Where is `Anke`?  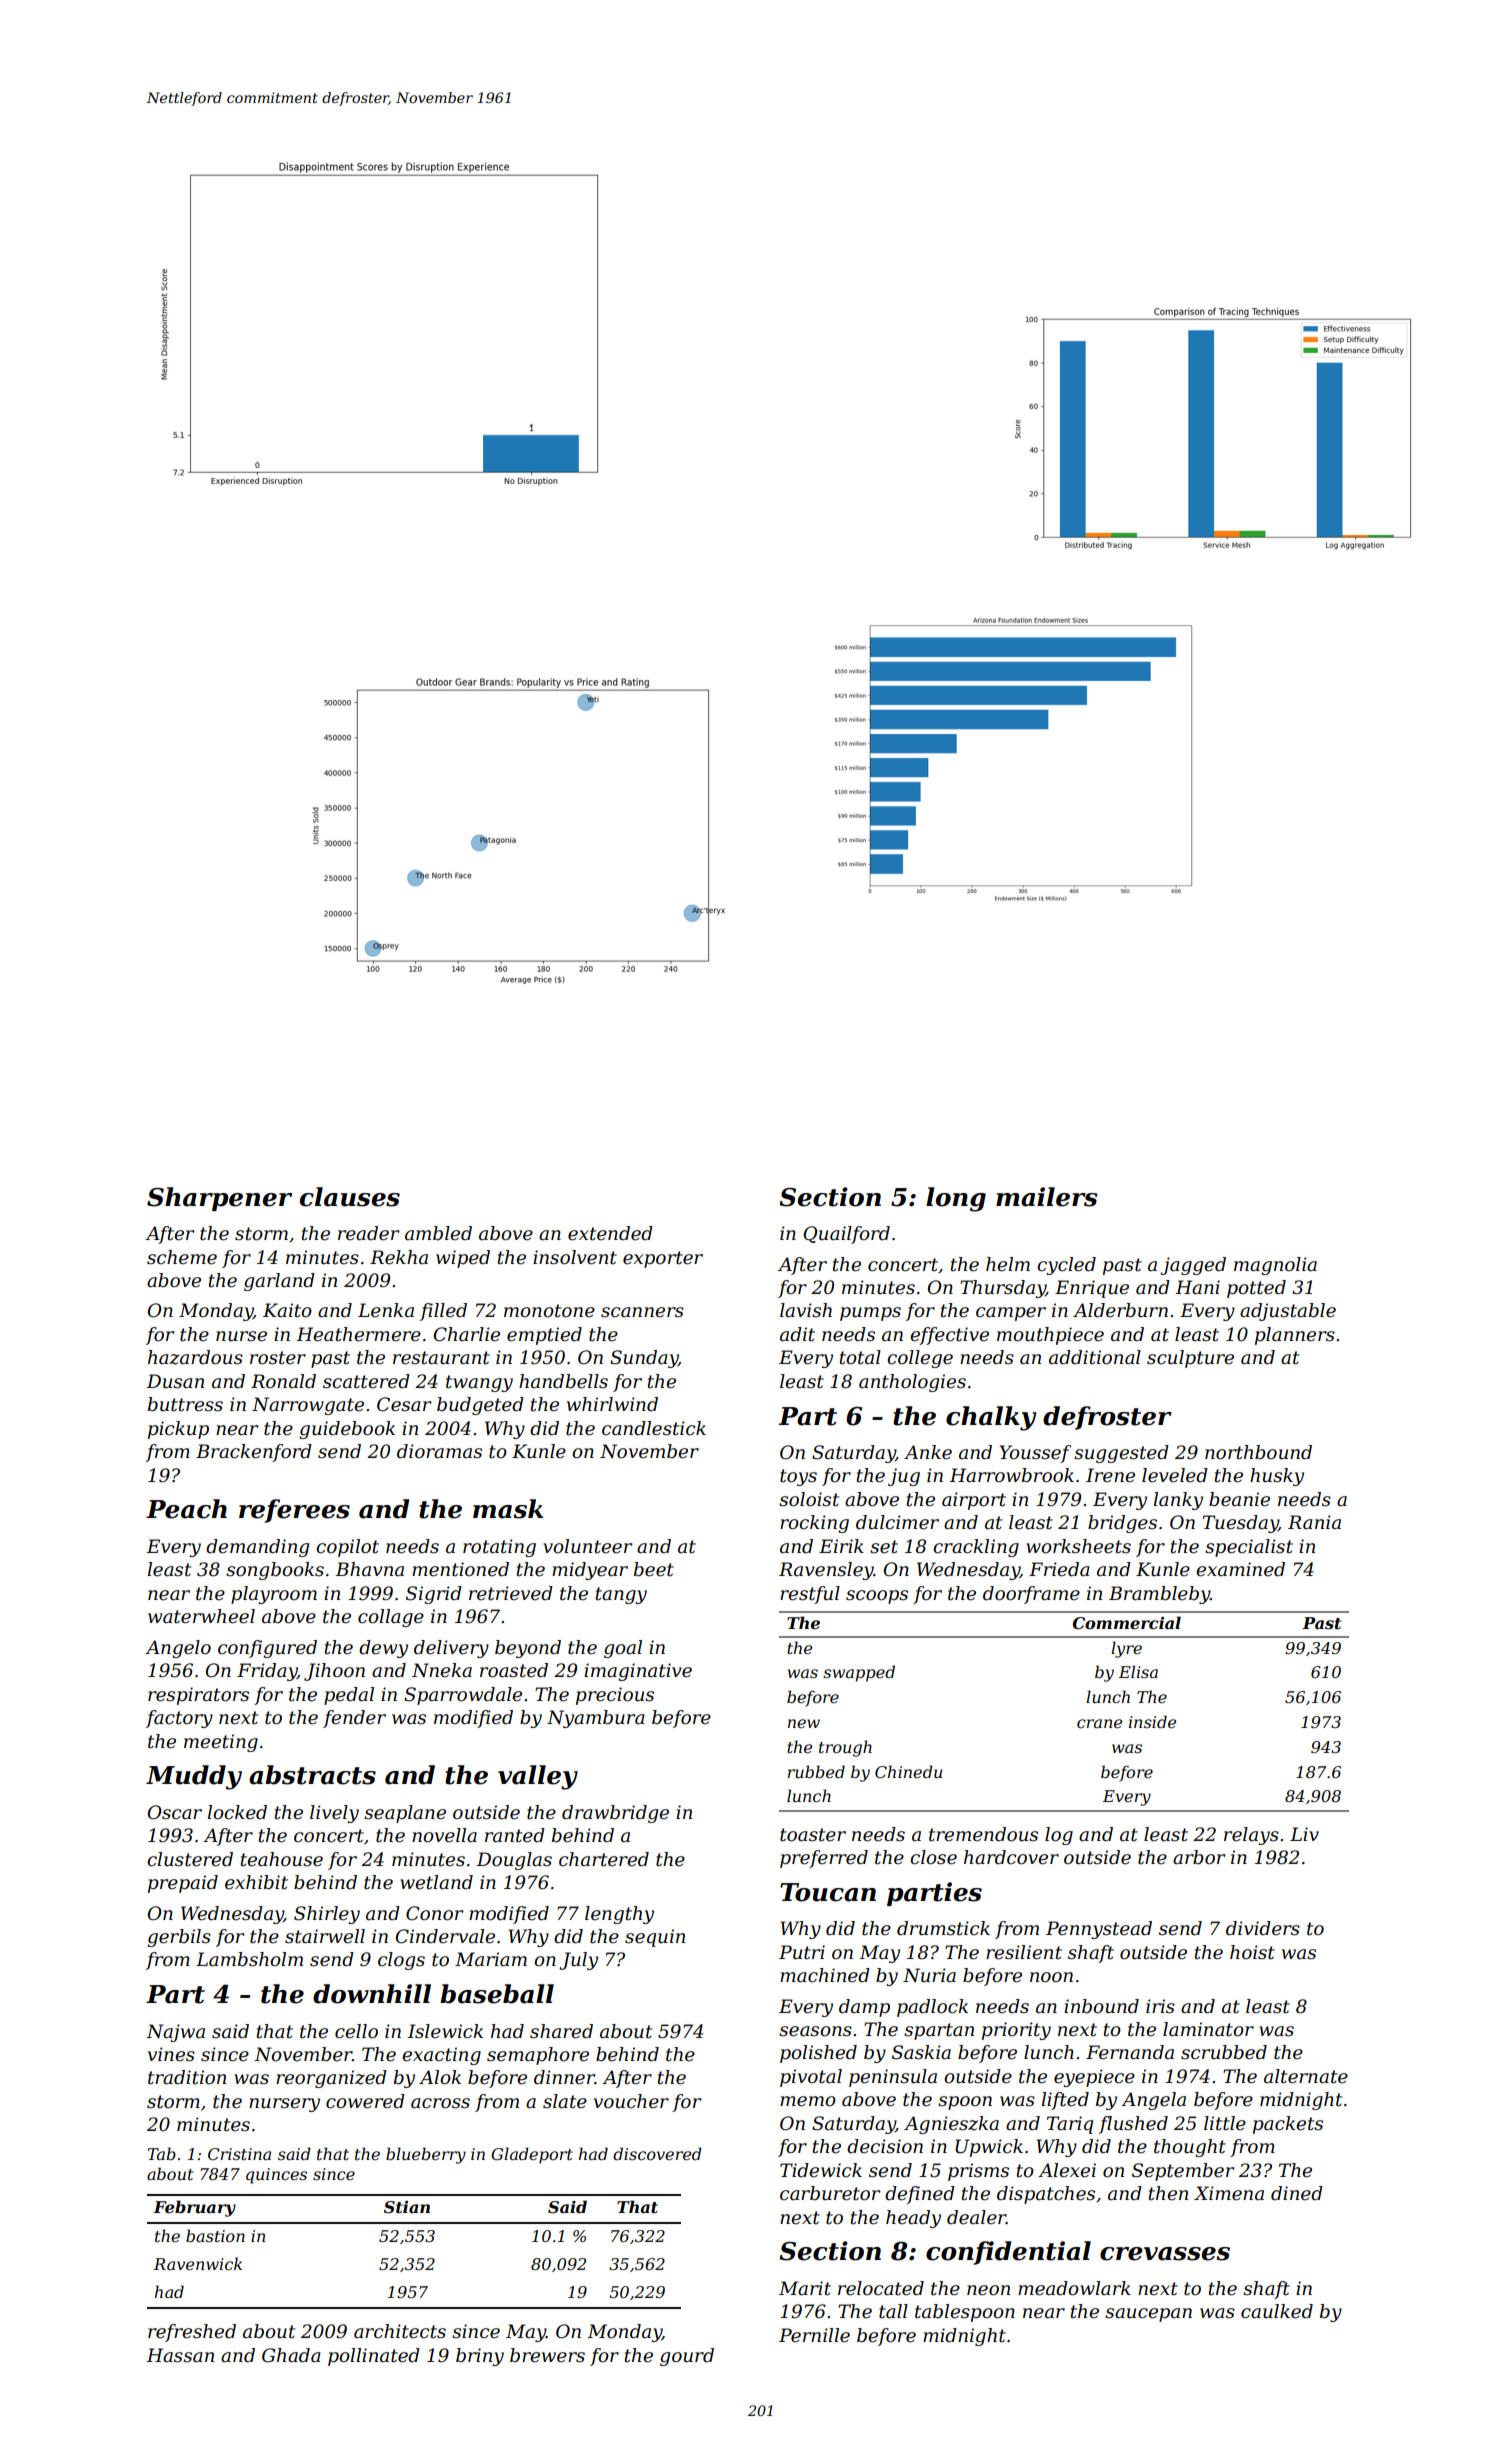
Anke is located at coordinates (928, 1452).
